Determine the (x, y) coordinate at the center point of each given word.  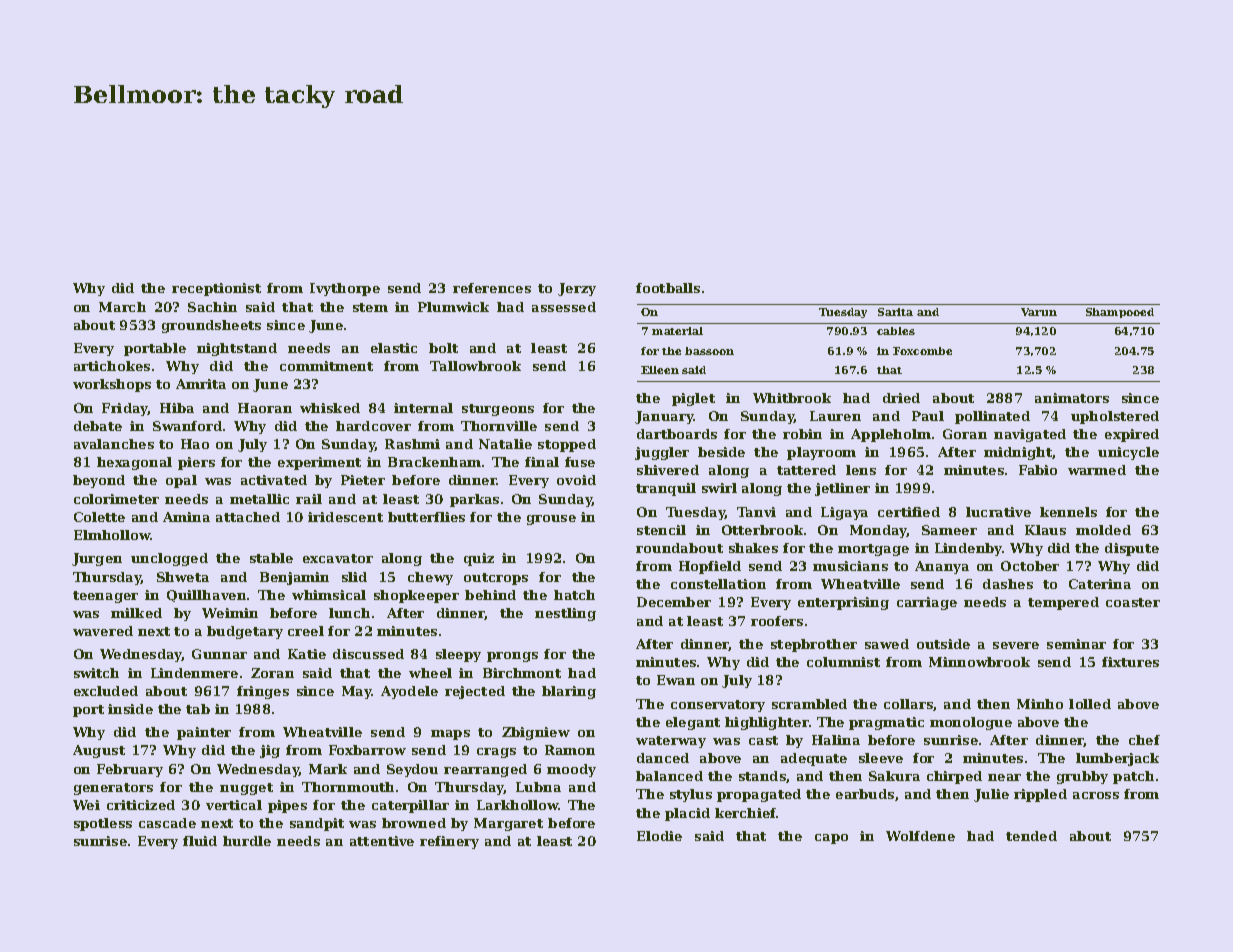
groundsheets (211, 326)
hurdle (247, 841)
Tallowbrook (475, 366)
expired (1132, 435)
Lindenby (969, 549)
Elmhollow (112, 535)
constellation (718, 584)
